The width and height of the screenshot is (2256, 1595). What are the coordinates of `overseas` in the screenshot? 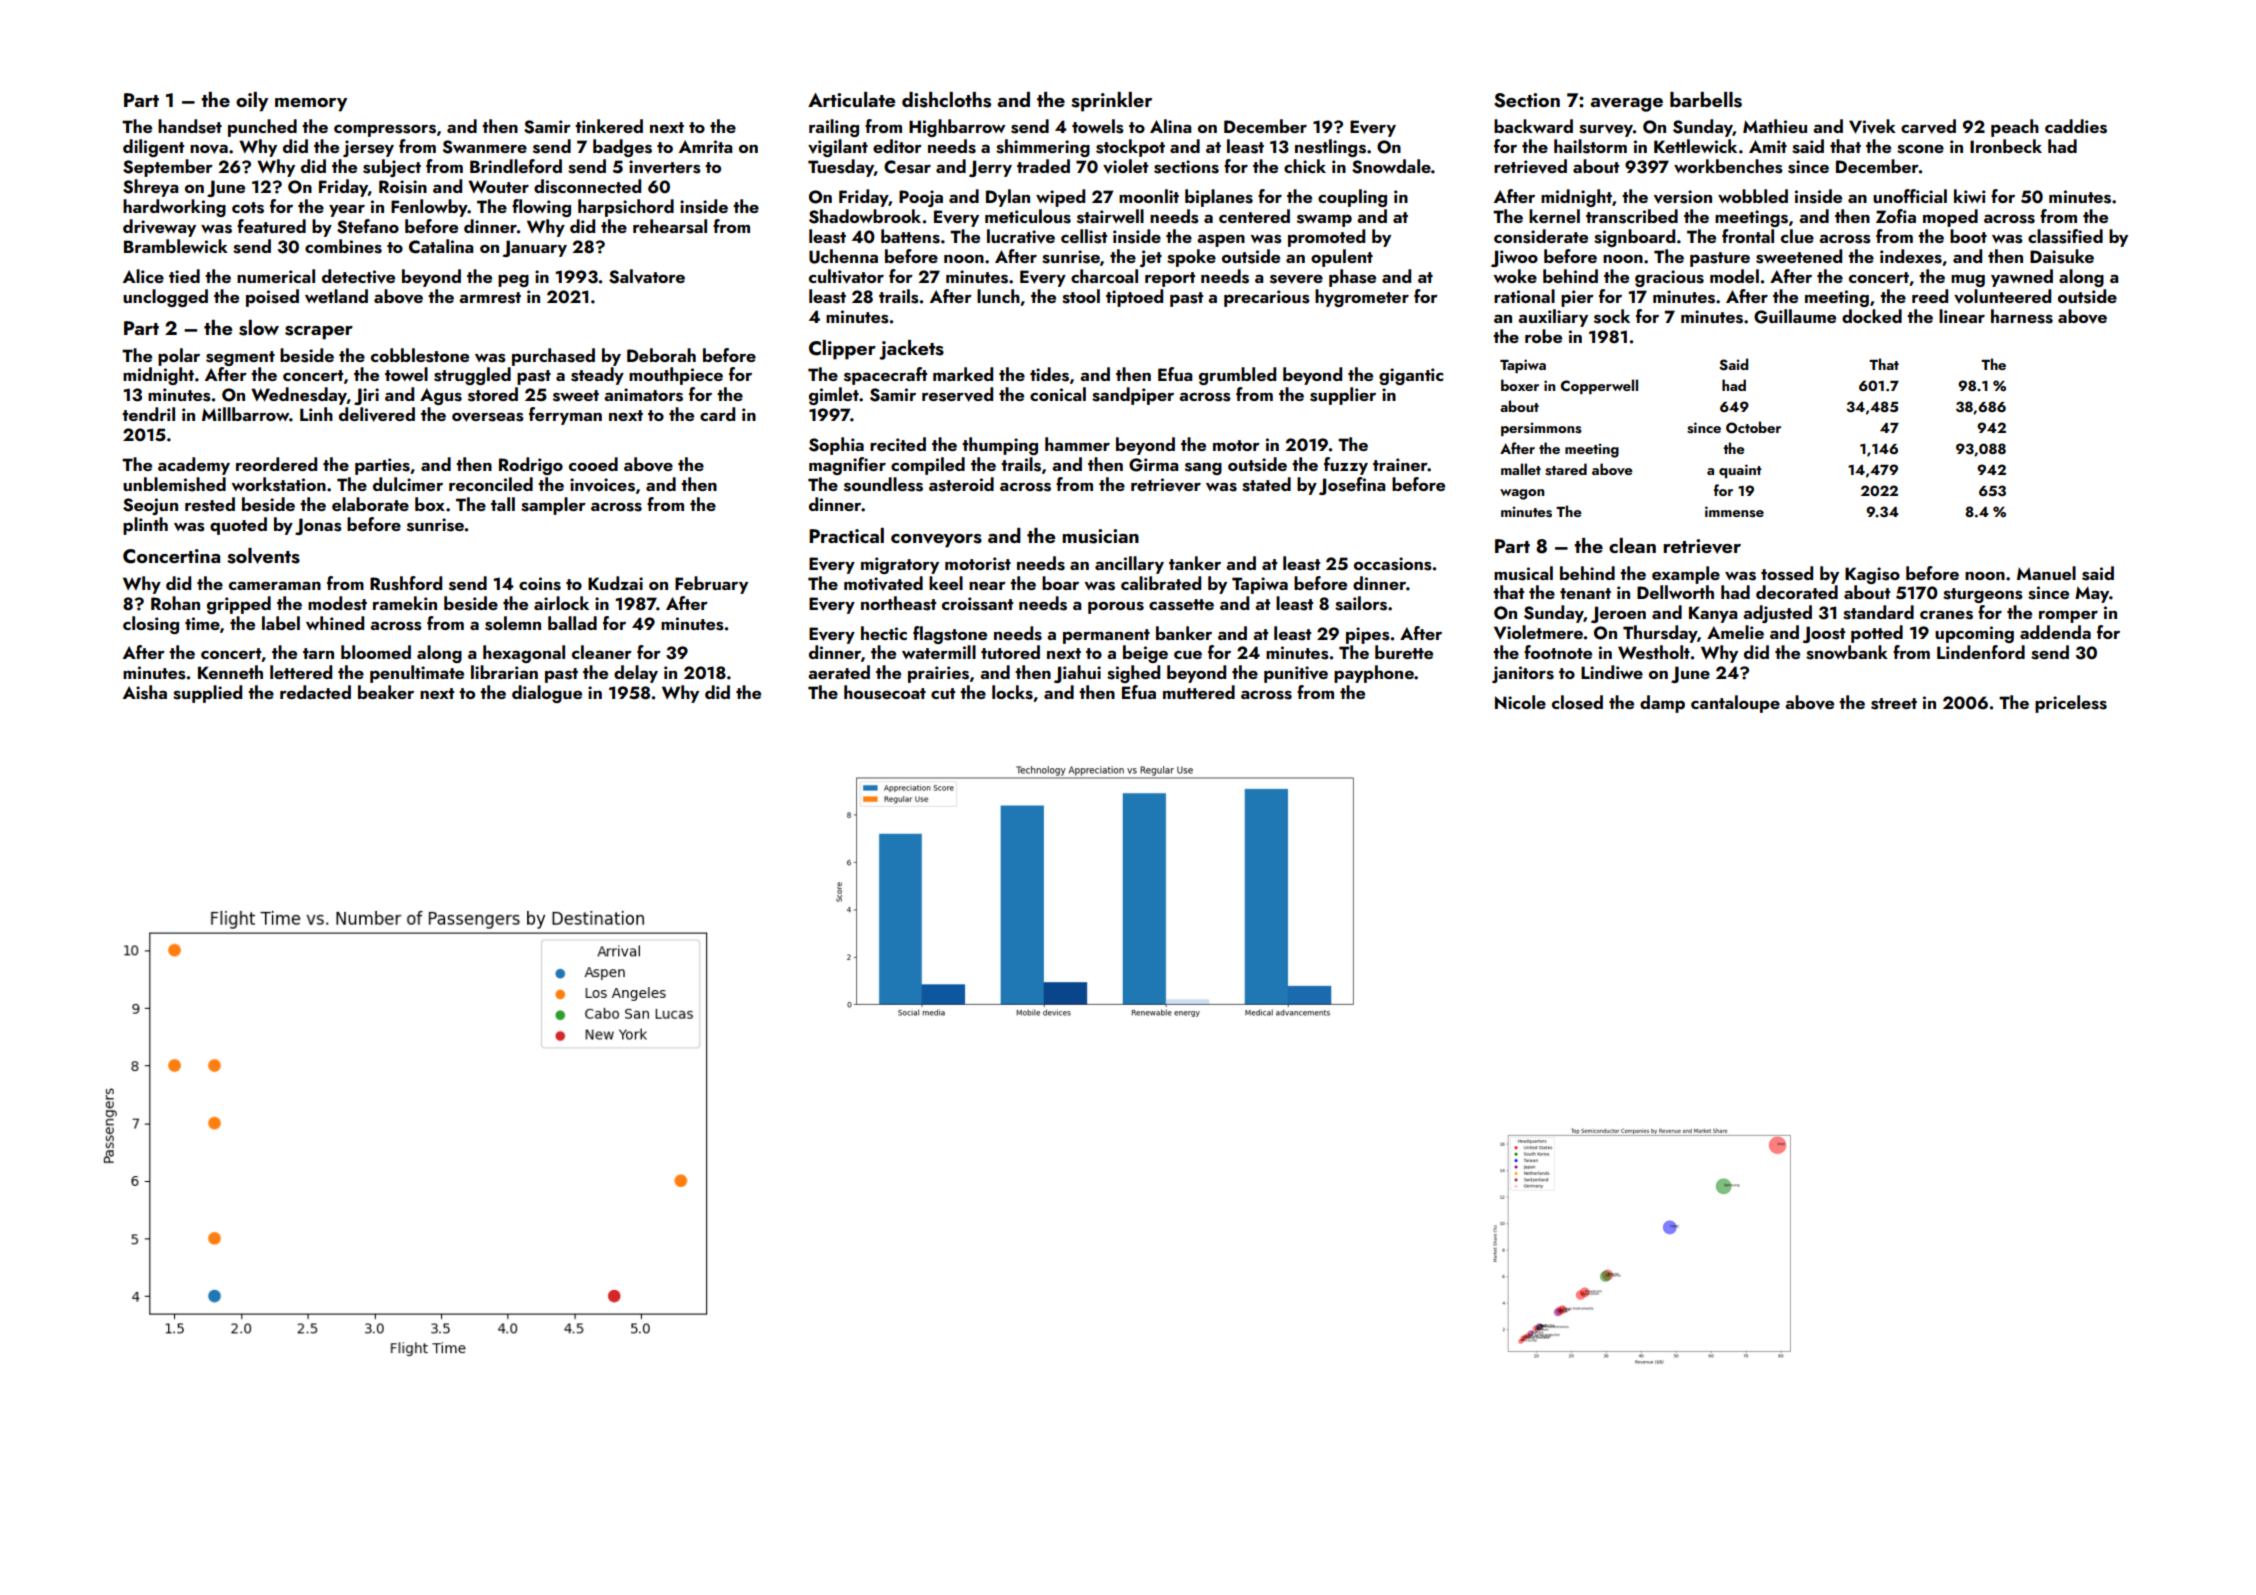 It's located at (488, 417).
